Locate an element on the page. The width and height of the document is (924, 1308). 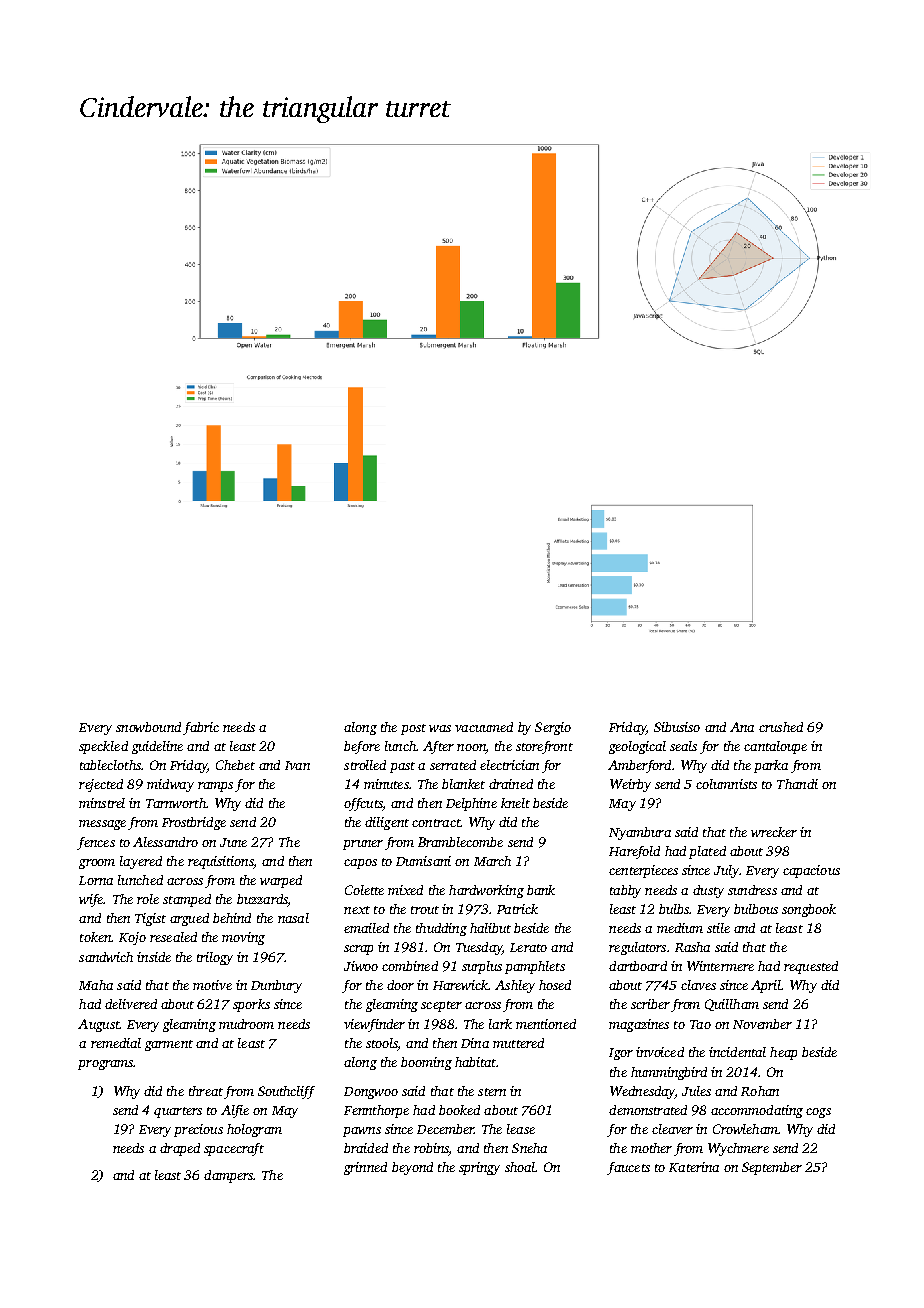
draped is located at coordinates (180, 1149).
